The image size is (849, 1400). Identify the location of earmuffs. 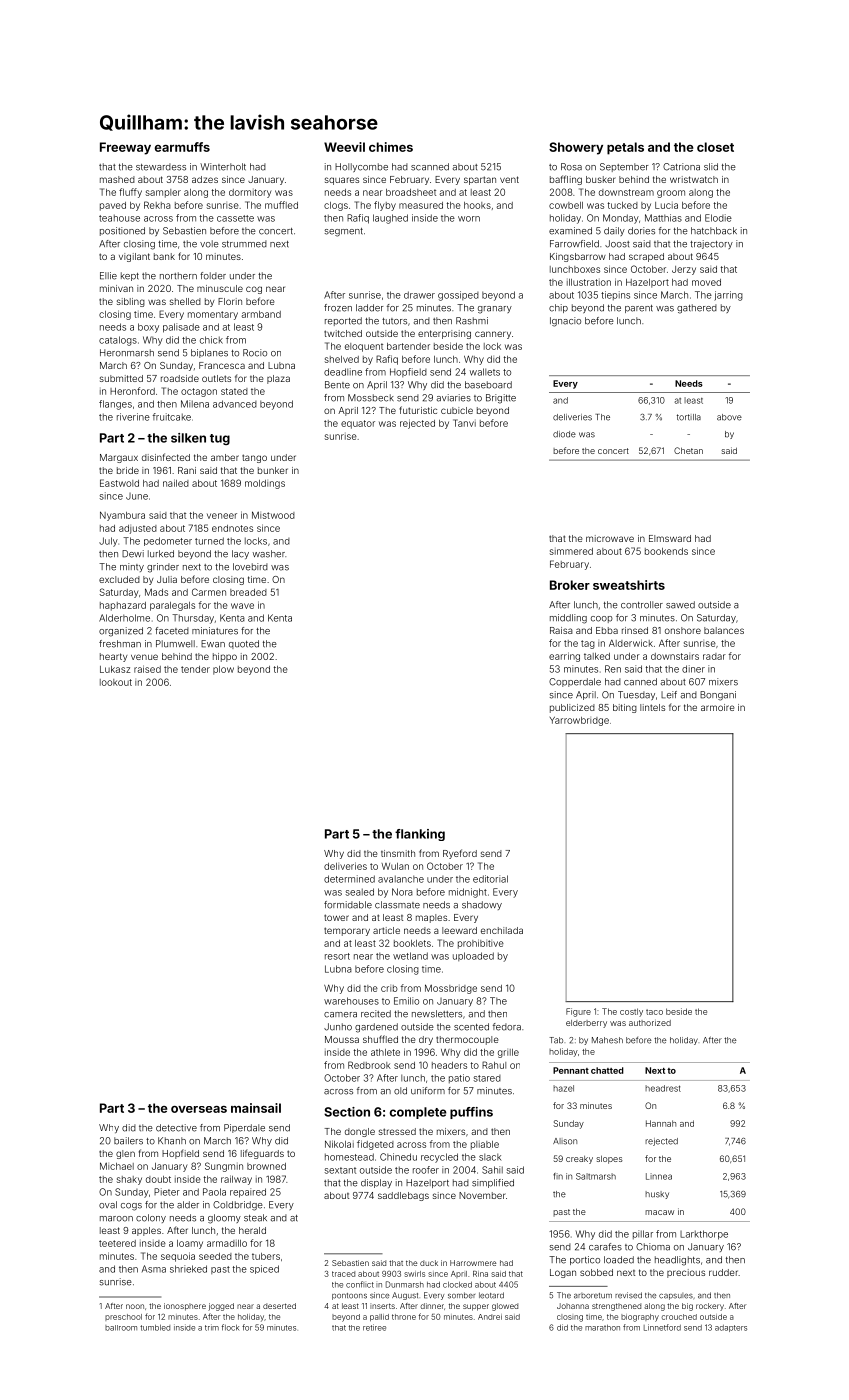
(182, 147).
